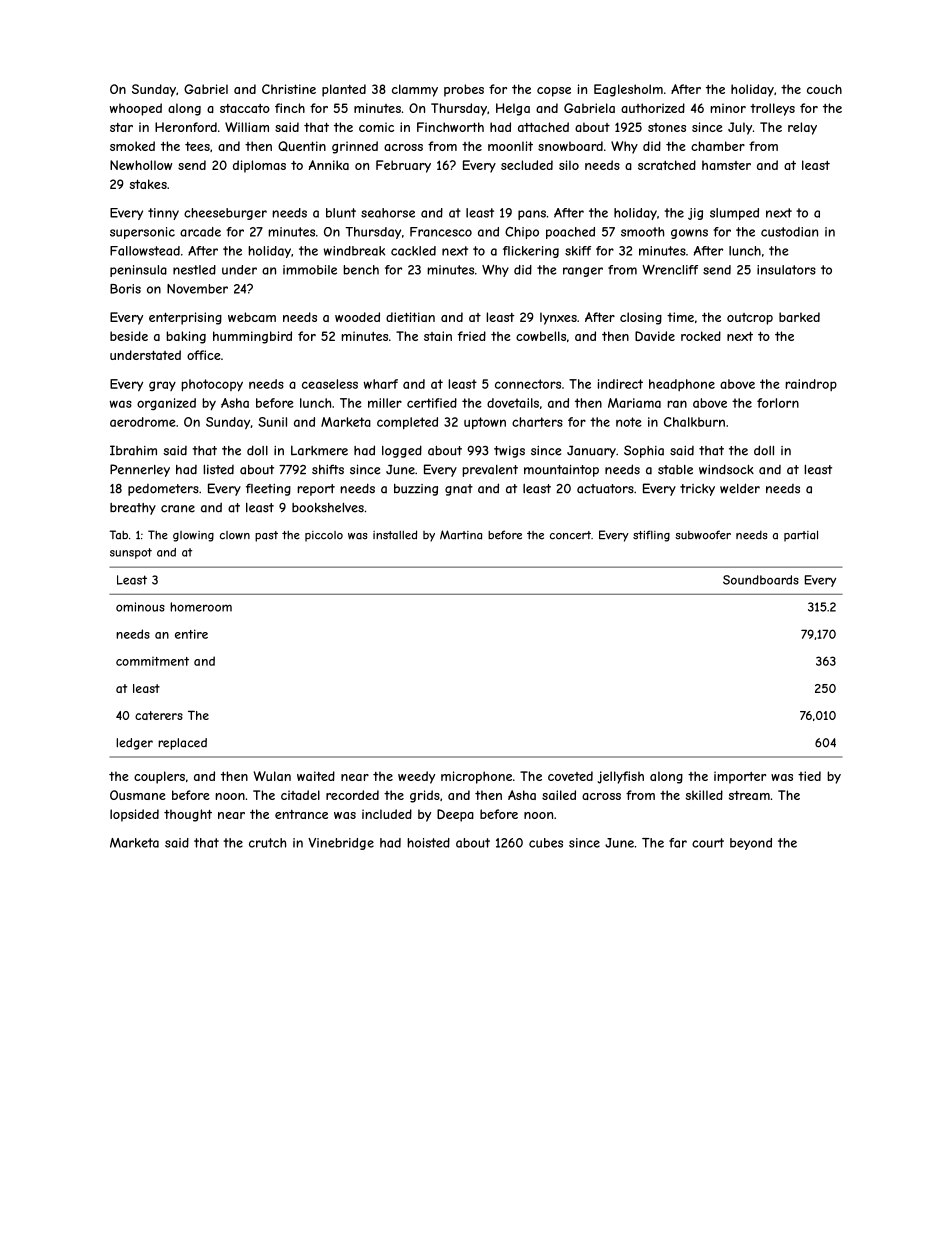  I want to click on coveted, so click(570, 776).
